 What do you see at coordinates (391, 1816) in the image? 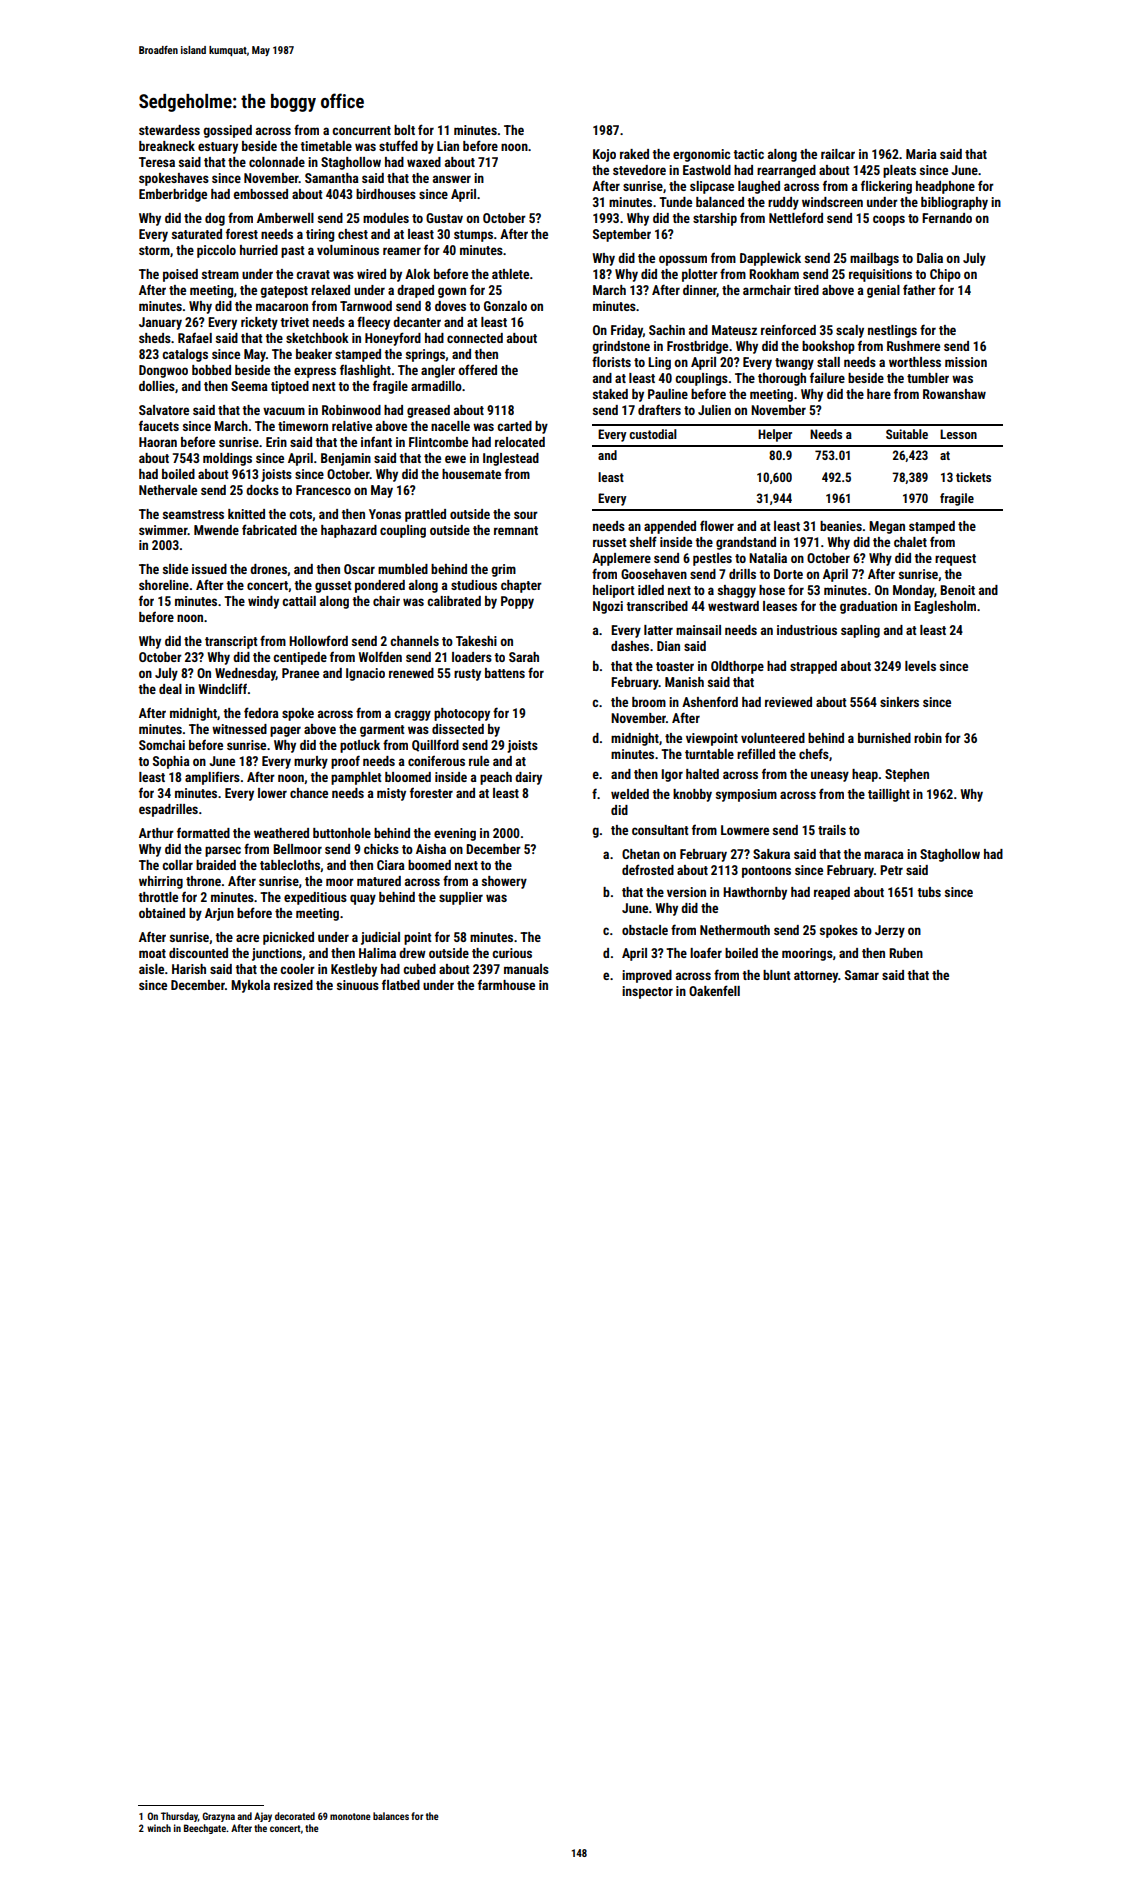
I see `balances` at bounding box center [391, 1816].
